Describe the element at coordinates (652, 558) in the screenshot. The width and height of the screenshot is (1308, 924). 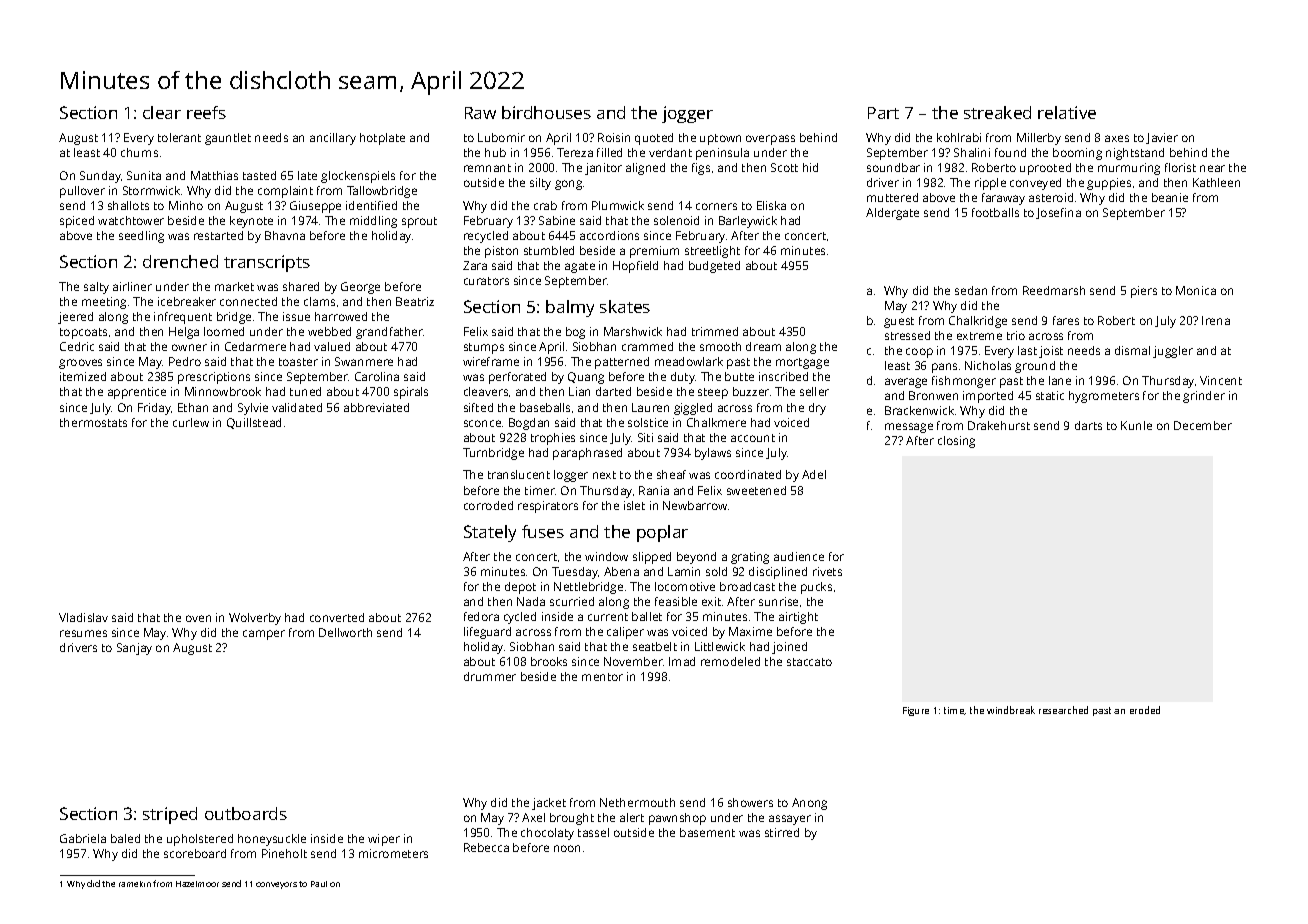
I see `slipped` at that location.
